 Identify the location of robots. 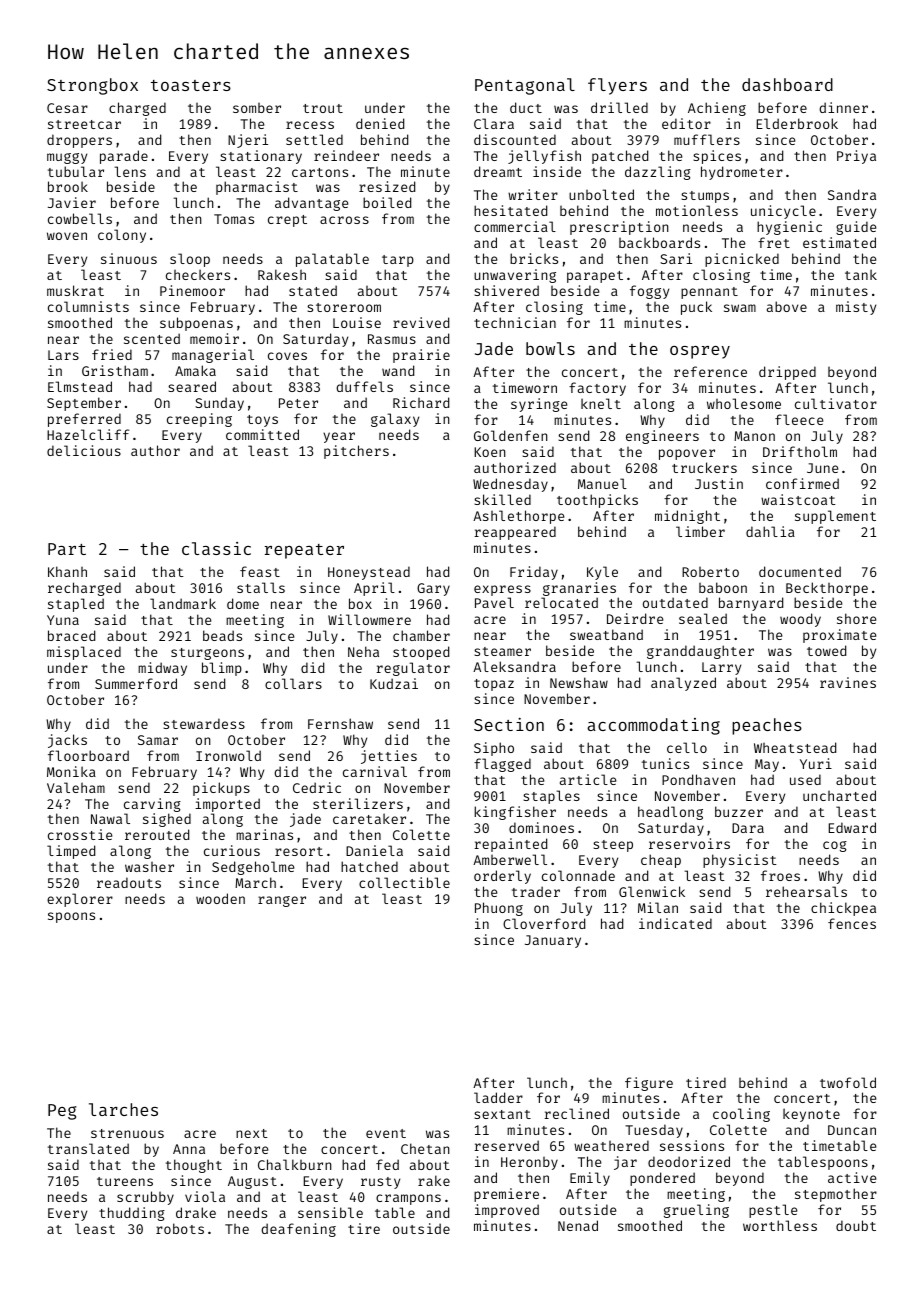
(180, 1228).
